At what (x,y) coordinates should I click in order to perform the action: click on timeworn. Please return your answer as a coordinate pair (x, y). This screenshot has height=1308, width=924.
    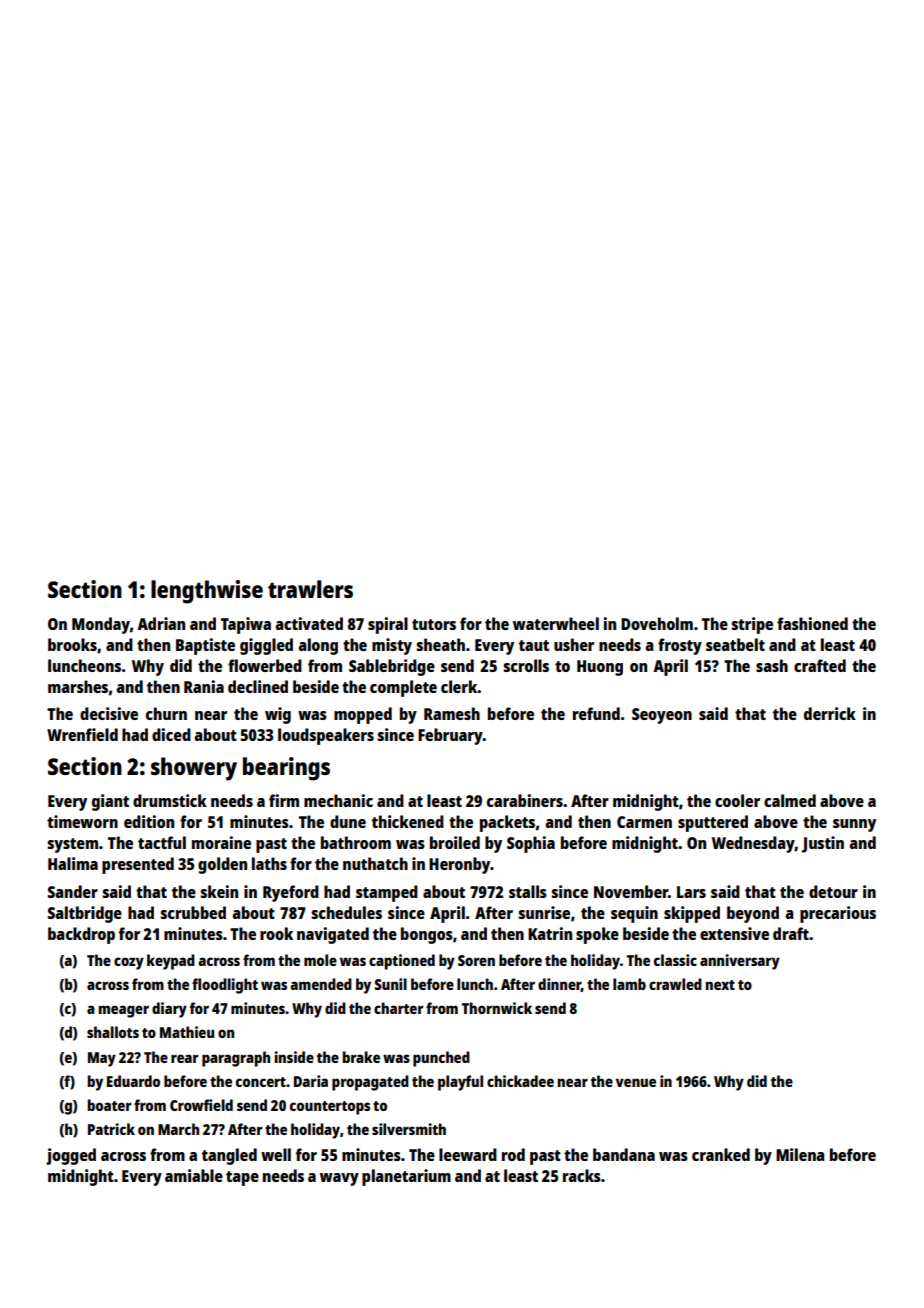
    Looking at the image, I should click on (82, 821).
